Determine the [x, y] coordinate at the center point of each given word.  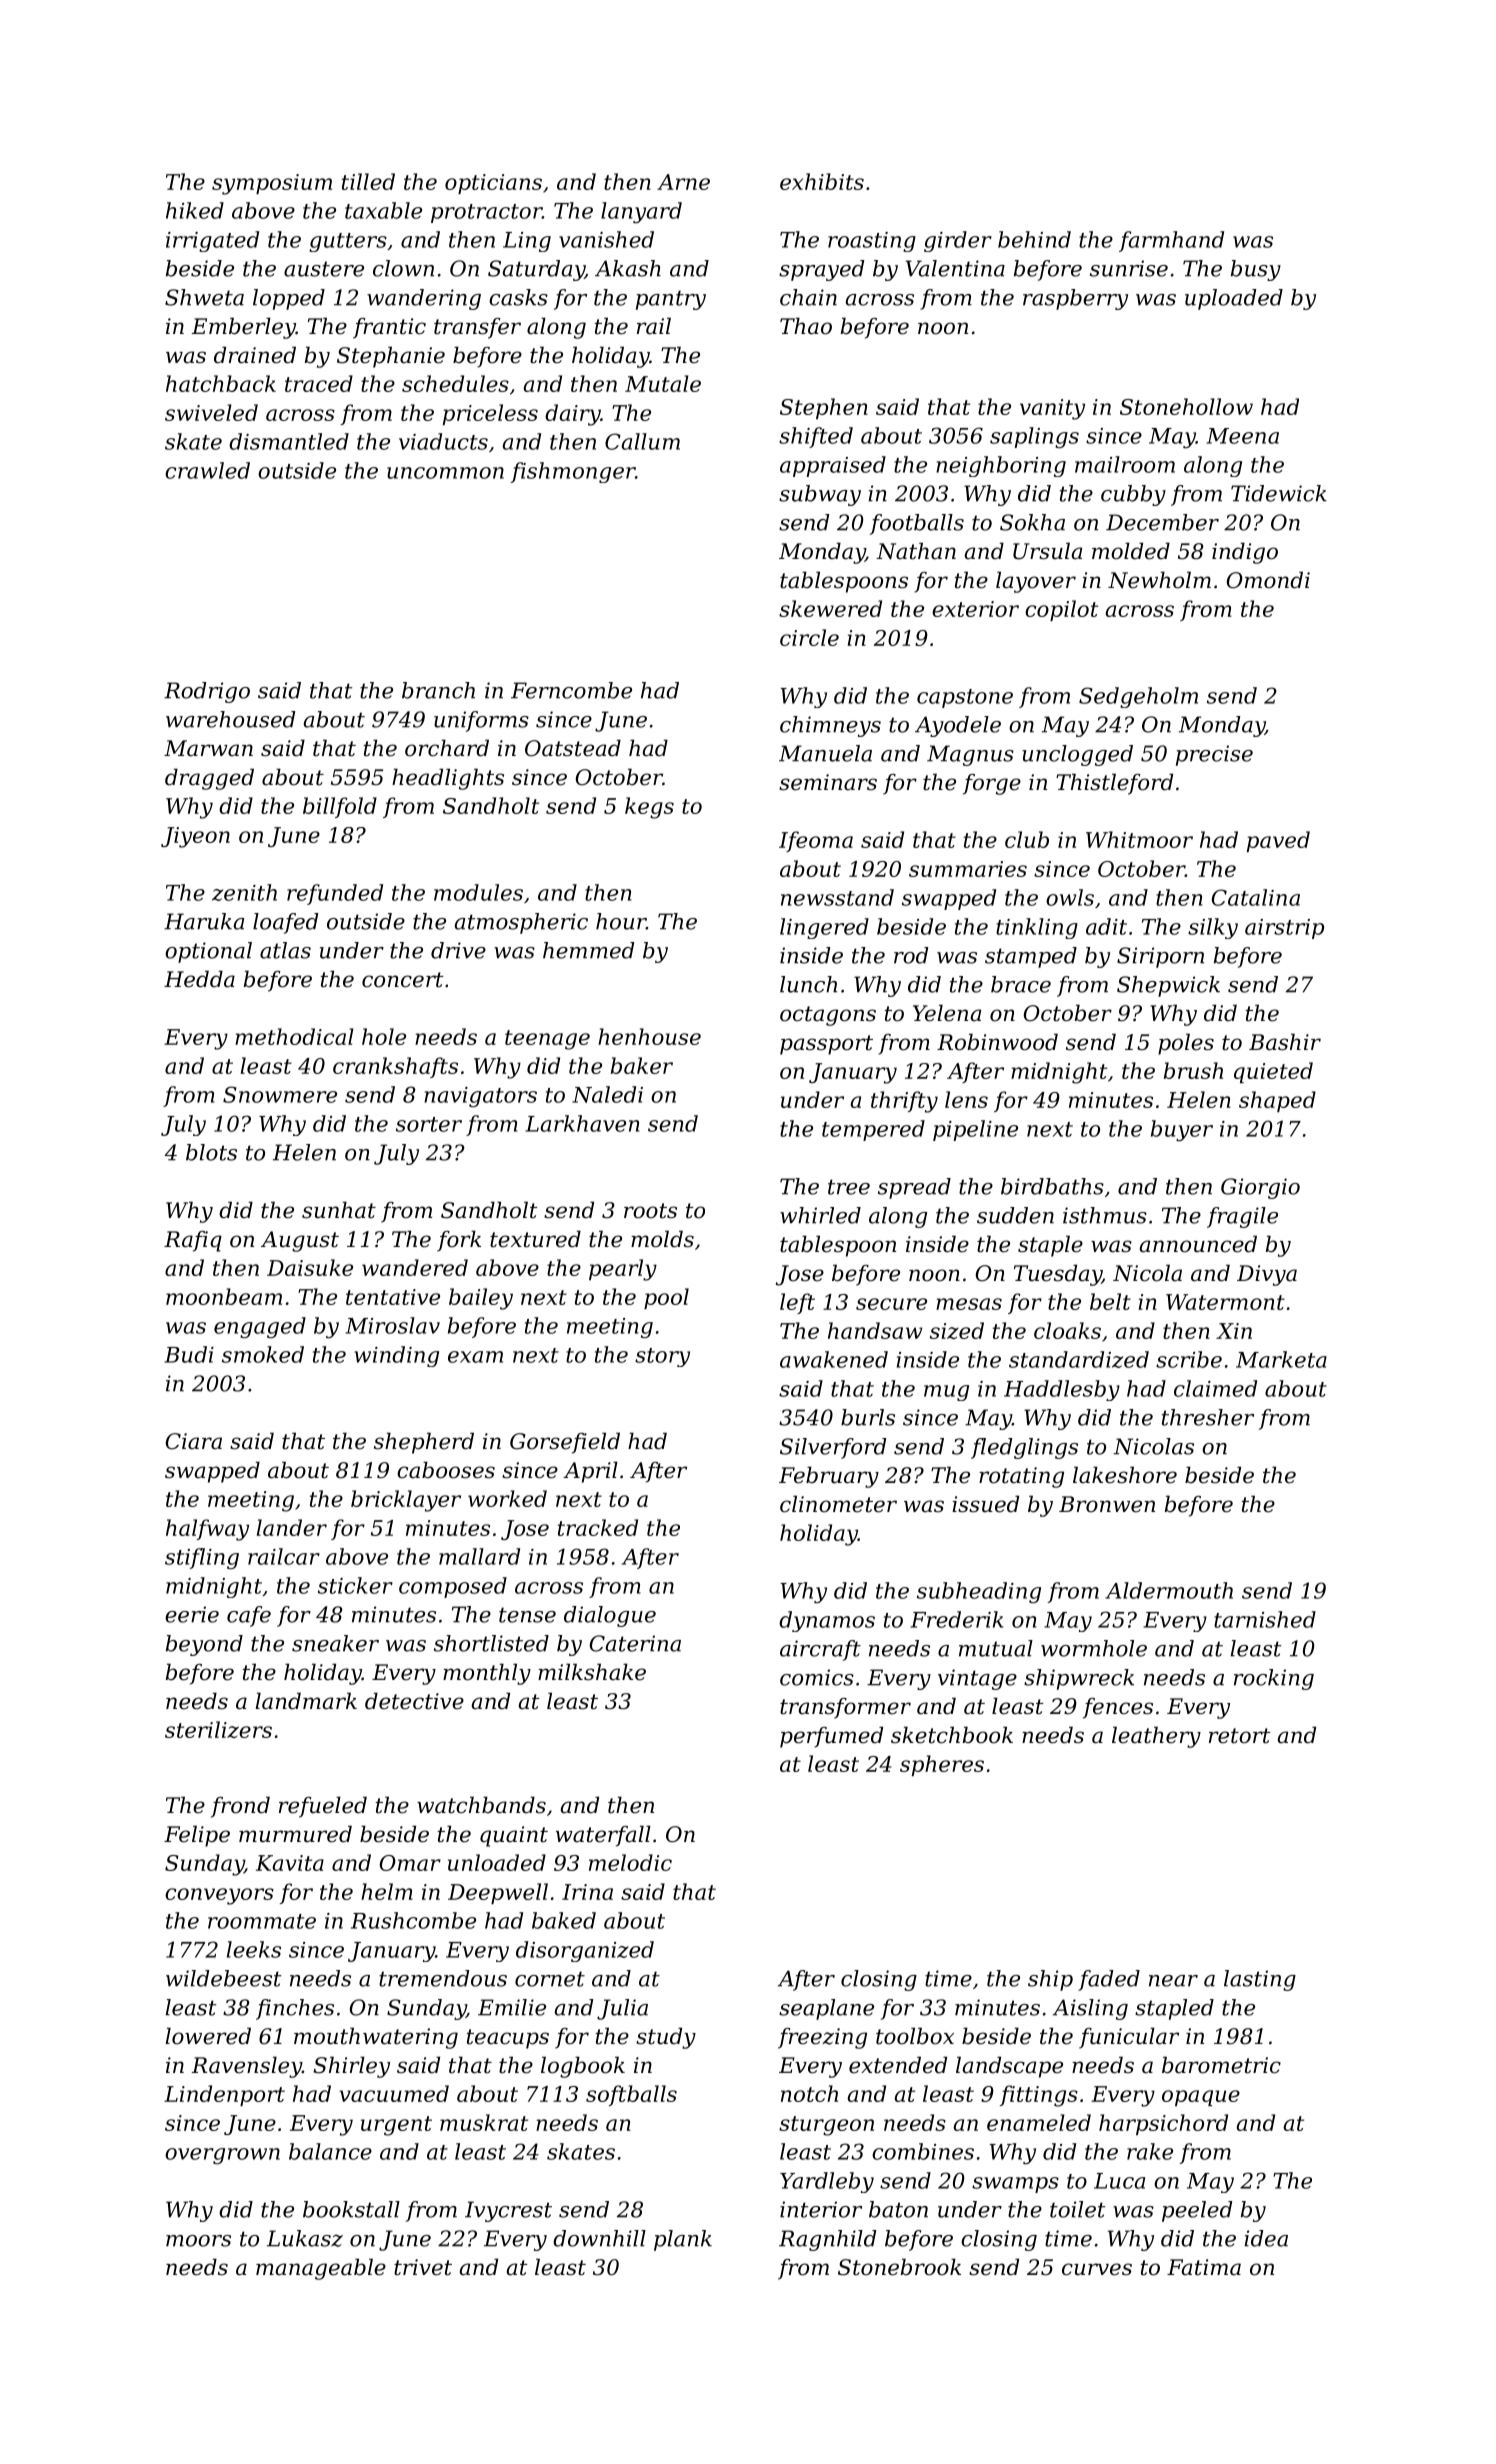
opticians [493, 184]
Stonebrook [899, 2267]
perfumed [831, 1737]
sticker [355, 1585]
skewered [830, 608]
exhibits [822, 181]
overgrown [222, 2156]
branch [438, 690]
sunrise [1129, 268]
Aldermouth [1169, 1590]
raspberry [1075, 299]
